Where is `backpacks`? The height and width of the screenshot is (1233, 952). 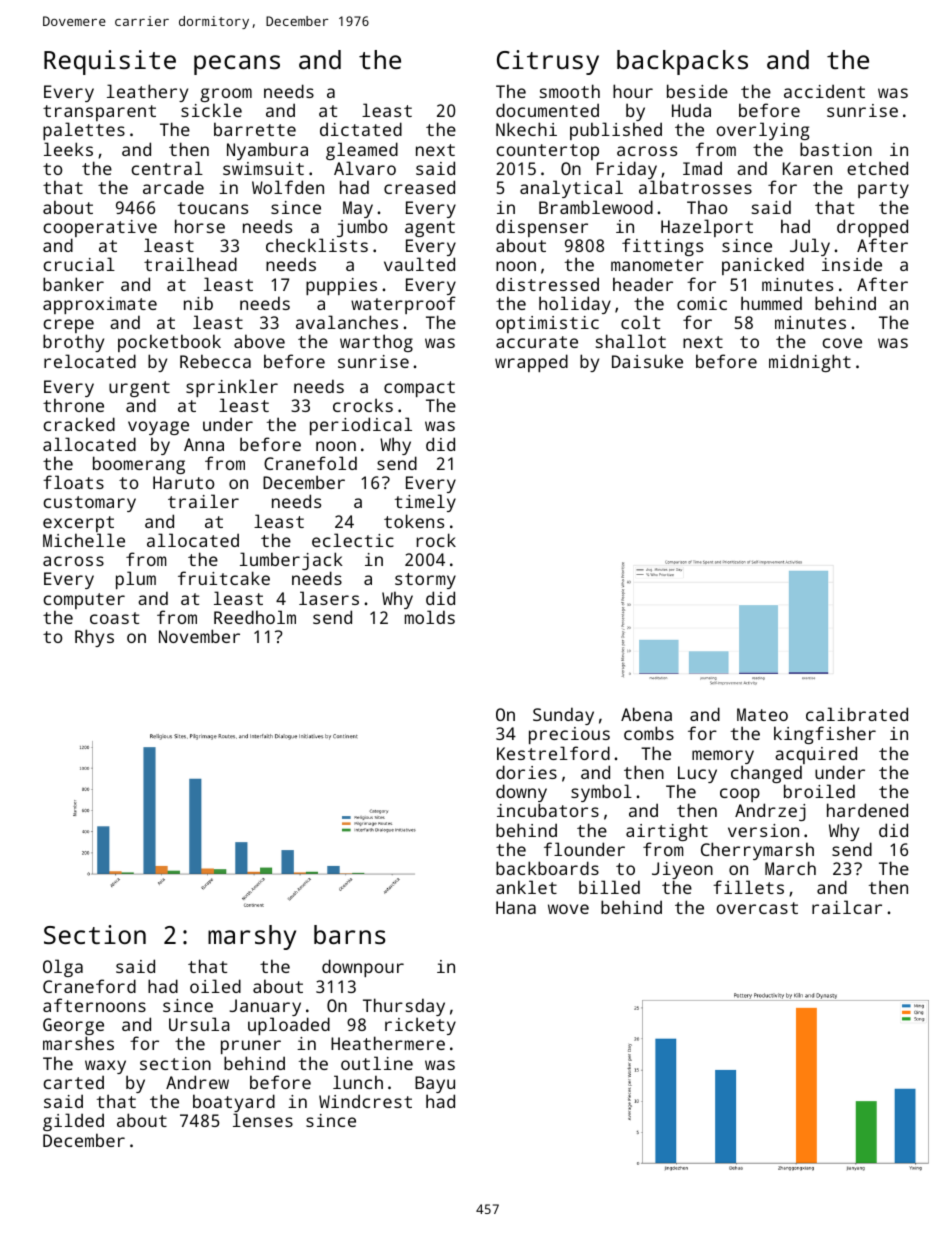
backpacks is located at coordinates (682, 62).
